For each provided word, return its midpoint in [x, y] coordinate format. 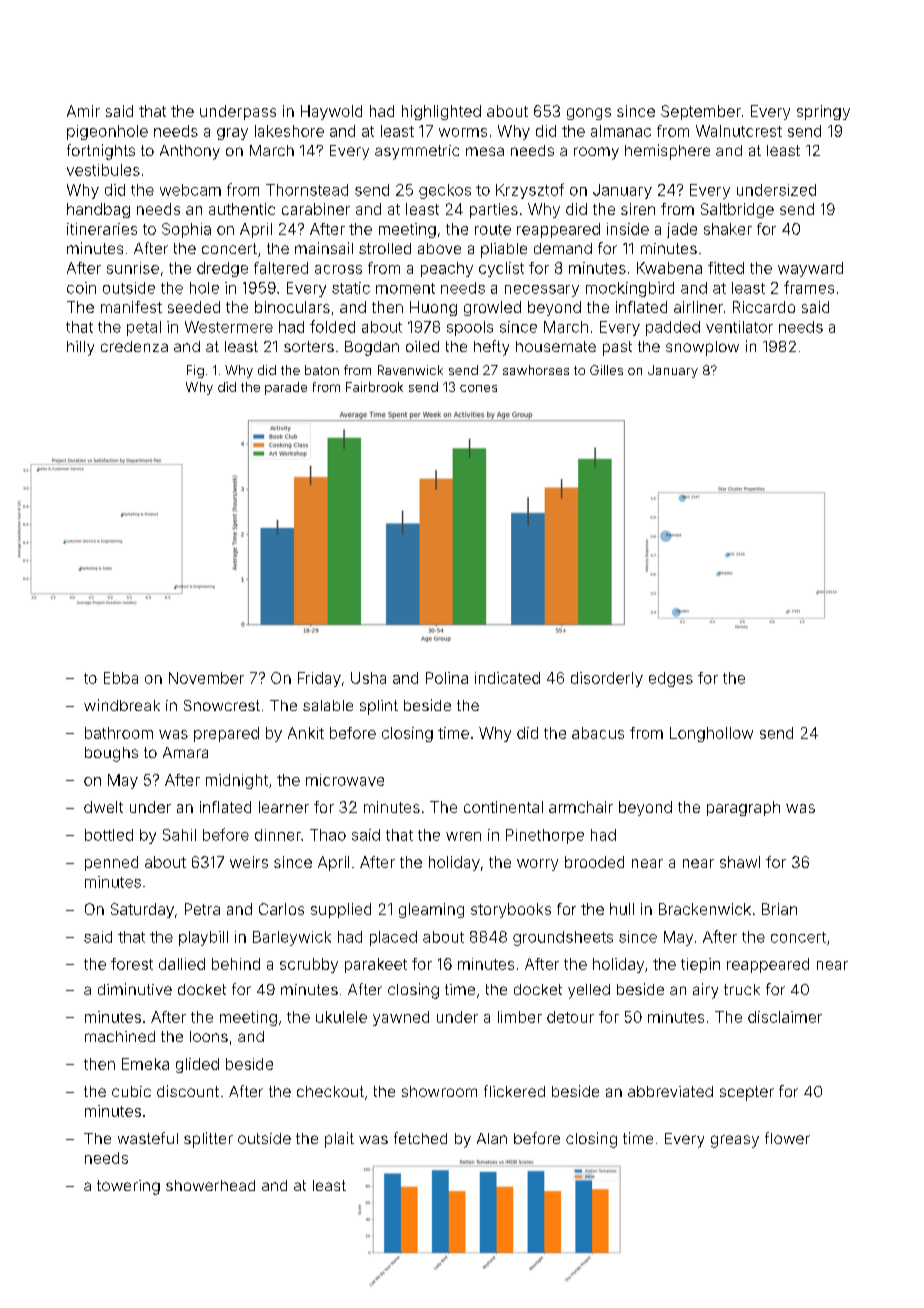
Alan [492, 1138]
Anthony [190, 152]
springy [823, 112]
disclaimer [785, 1017]
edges [671, 679]
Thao [328, 835]
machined [120, 1036]
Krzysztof [530, 191]
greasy [735, 1141]
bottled [109, 835]
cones [478, 388]
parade [286, 388]
